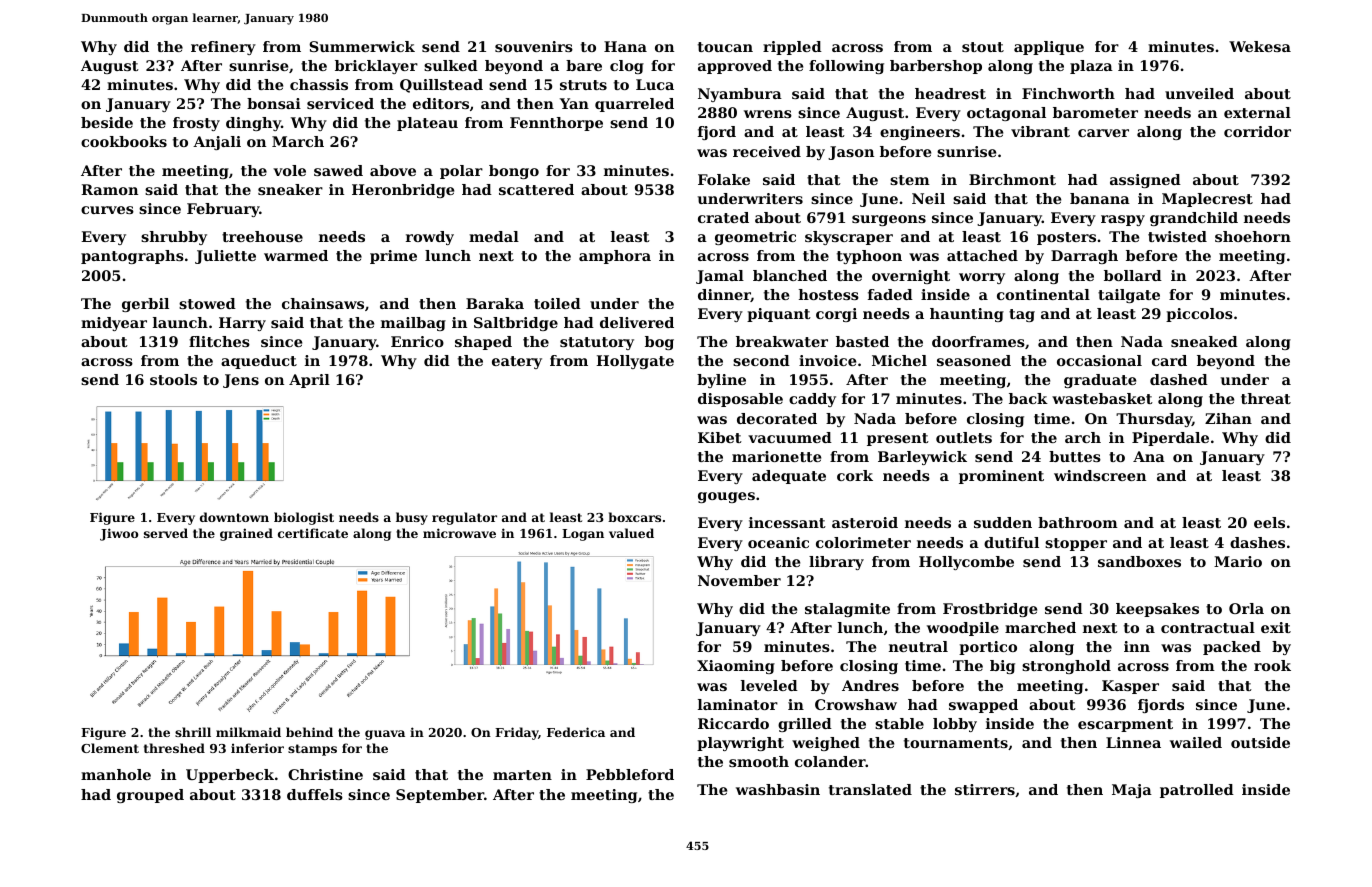 This page has width=1372, height=887. I want to click on Maja, so click(1132, 791).
